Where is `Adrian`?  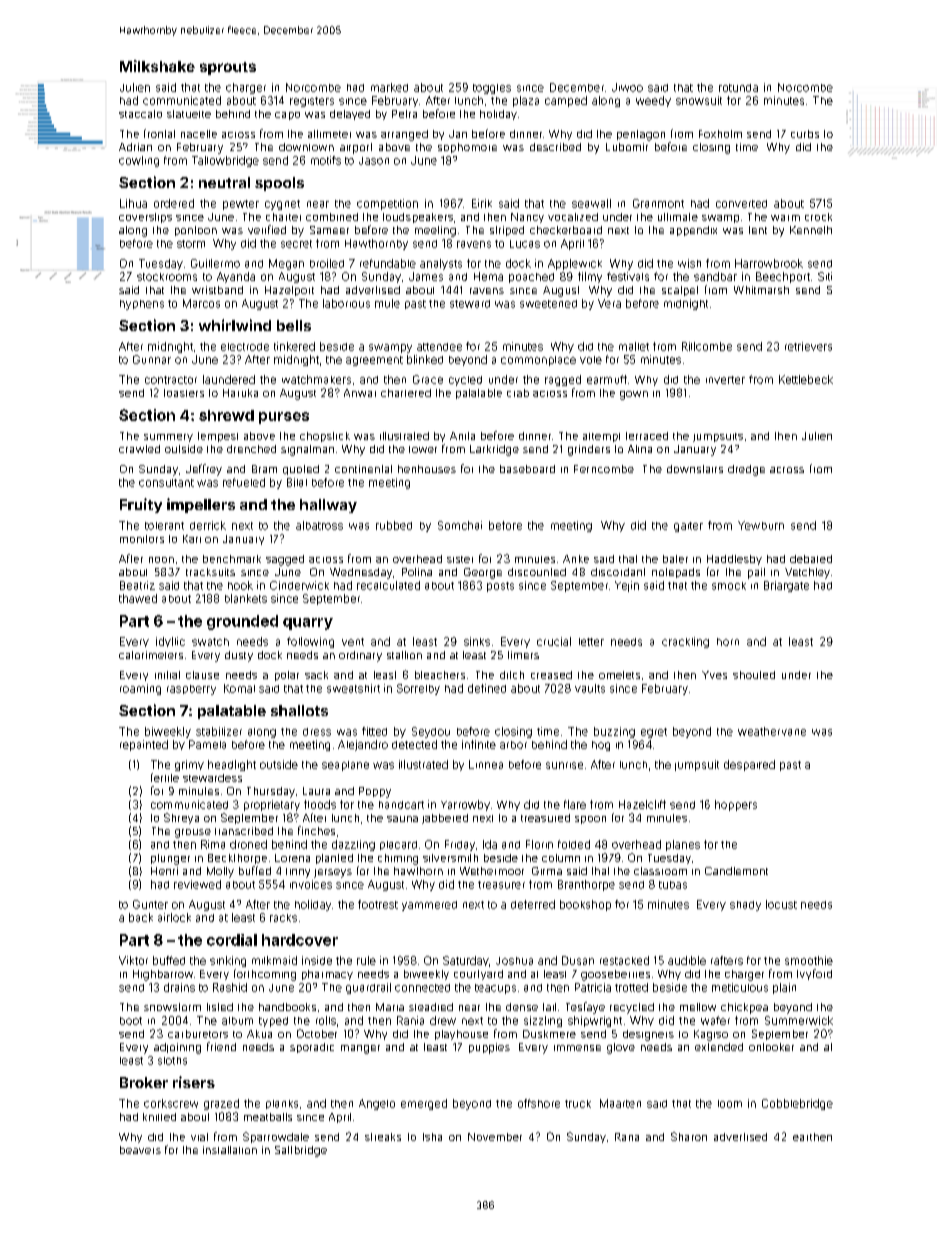
Adrian is located at coordinates (135, 147).
